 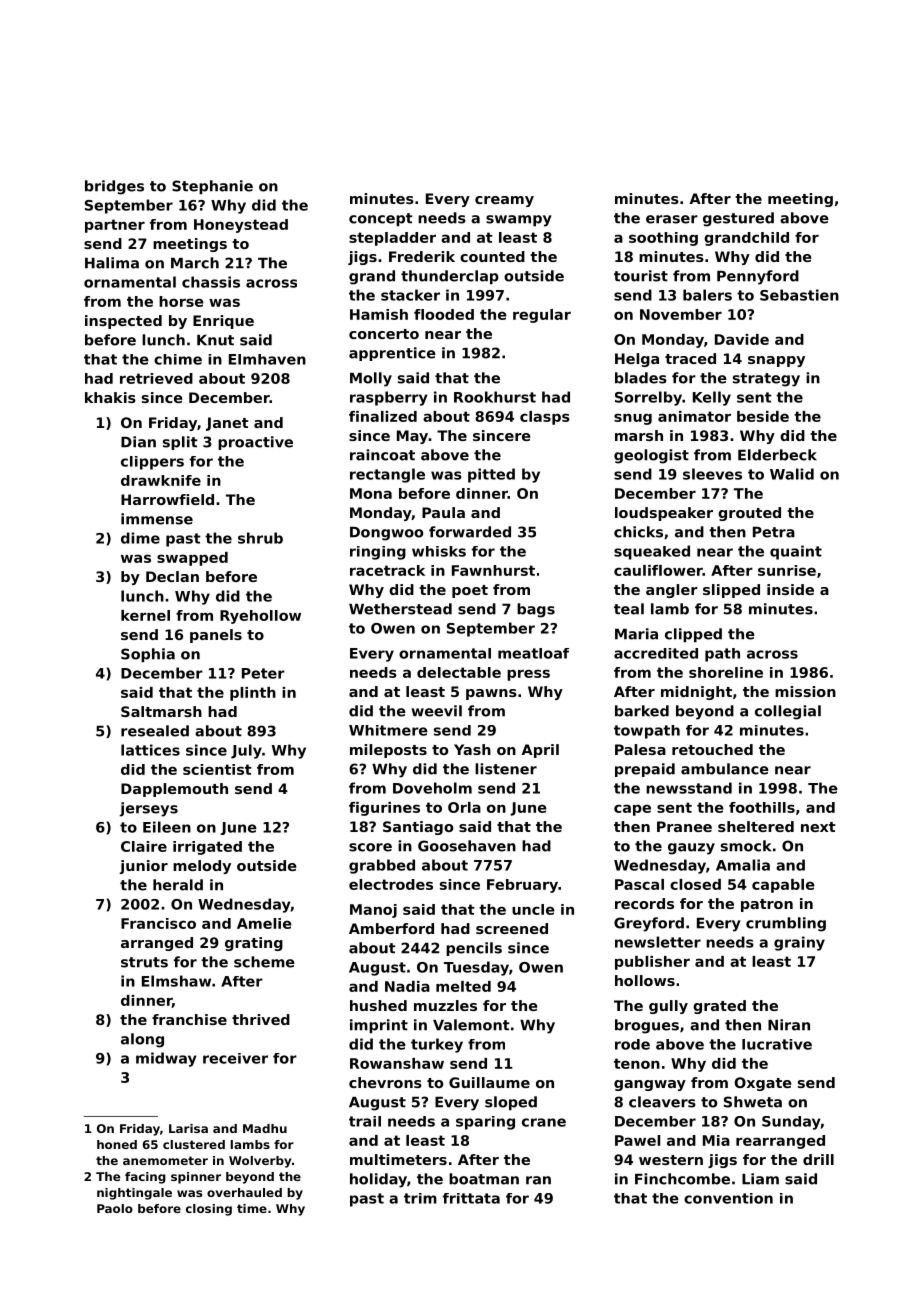 What do you see at coordinates (145, 615) in the screenshot?
I see `kernel` at bounding box center [145, 615].
